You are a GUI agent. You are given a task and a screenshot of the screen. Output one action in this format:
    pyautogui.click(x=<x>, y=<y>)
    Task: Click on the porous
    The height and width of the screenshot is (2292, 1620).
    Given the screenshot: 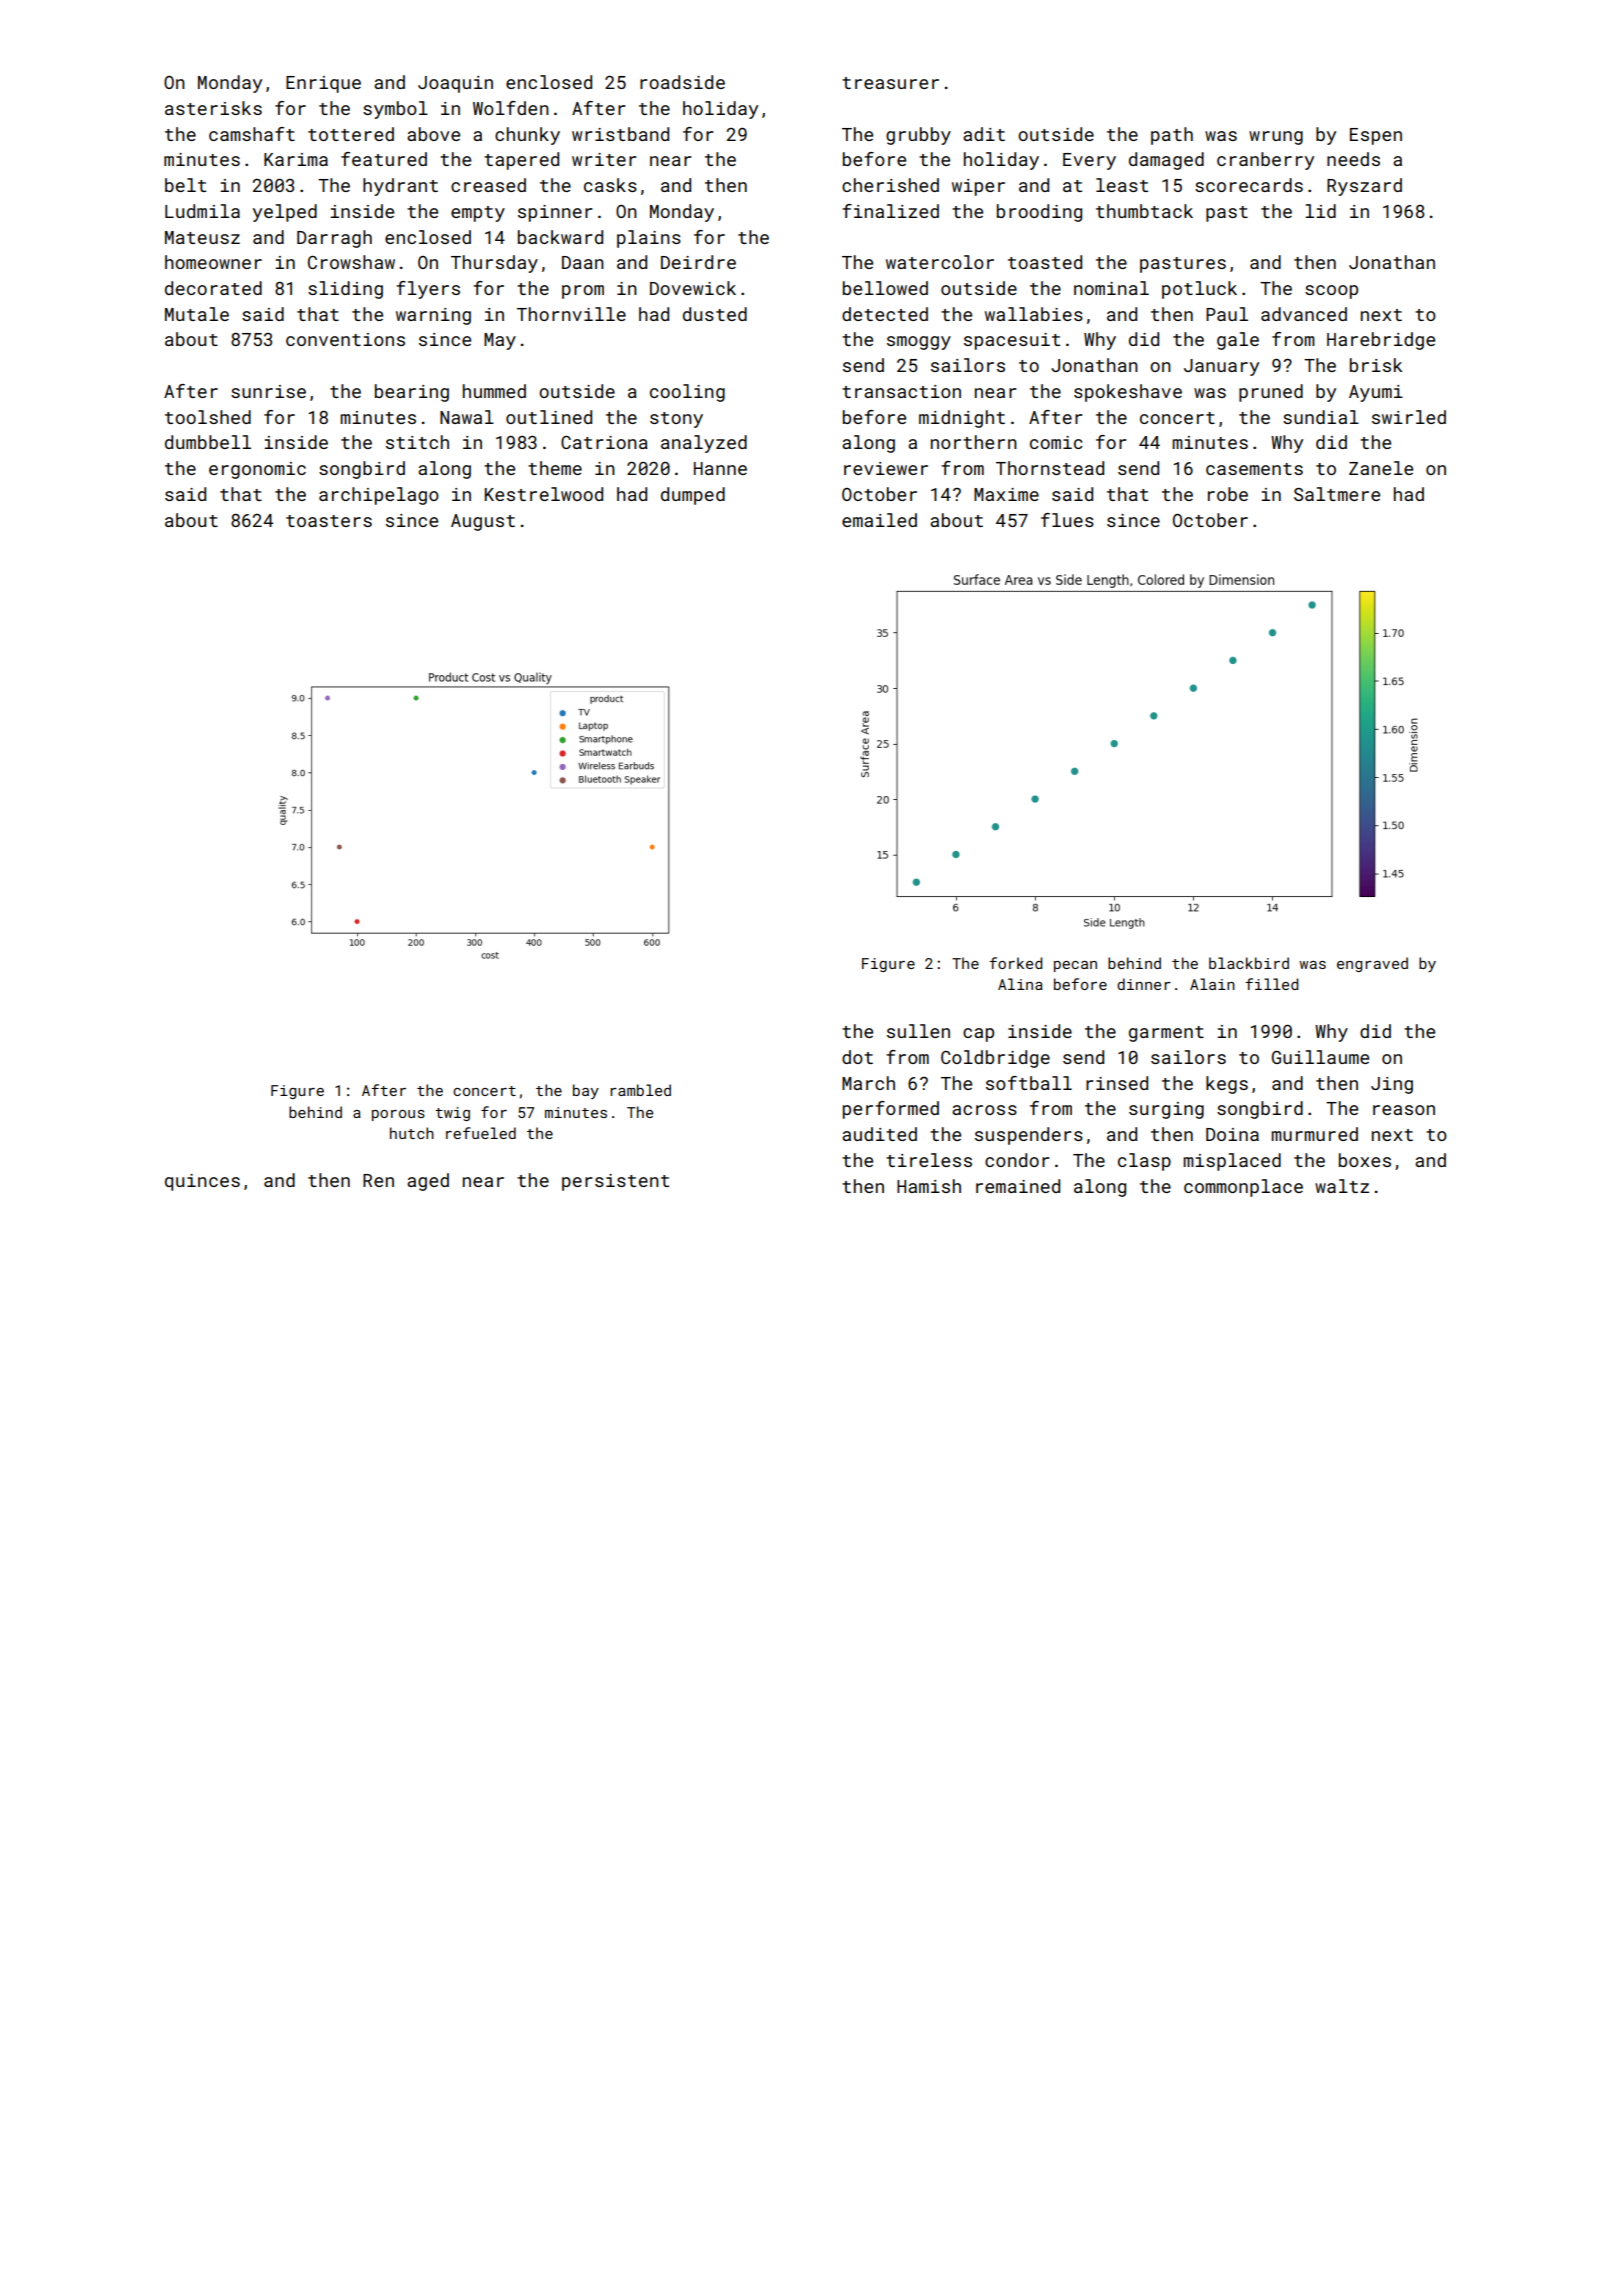 What is the action you would take?
    pyautogui.click(x=398, y=1115)
